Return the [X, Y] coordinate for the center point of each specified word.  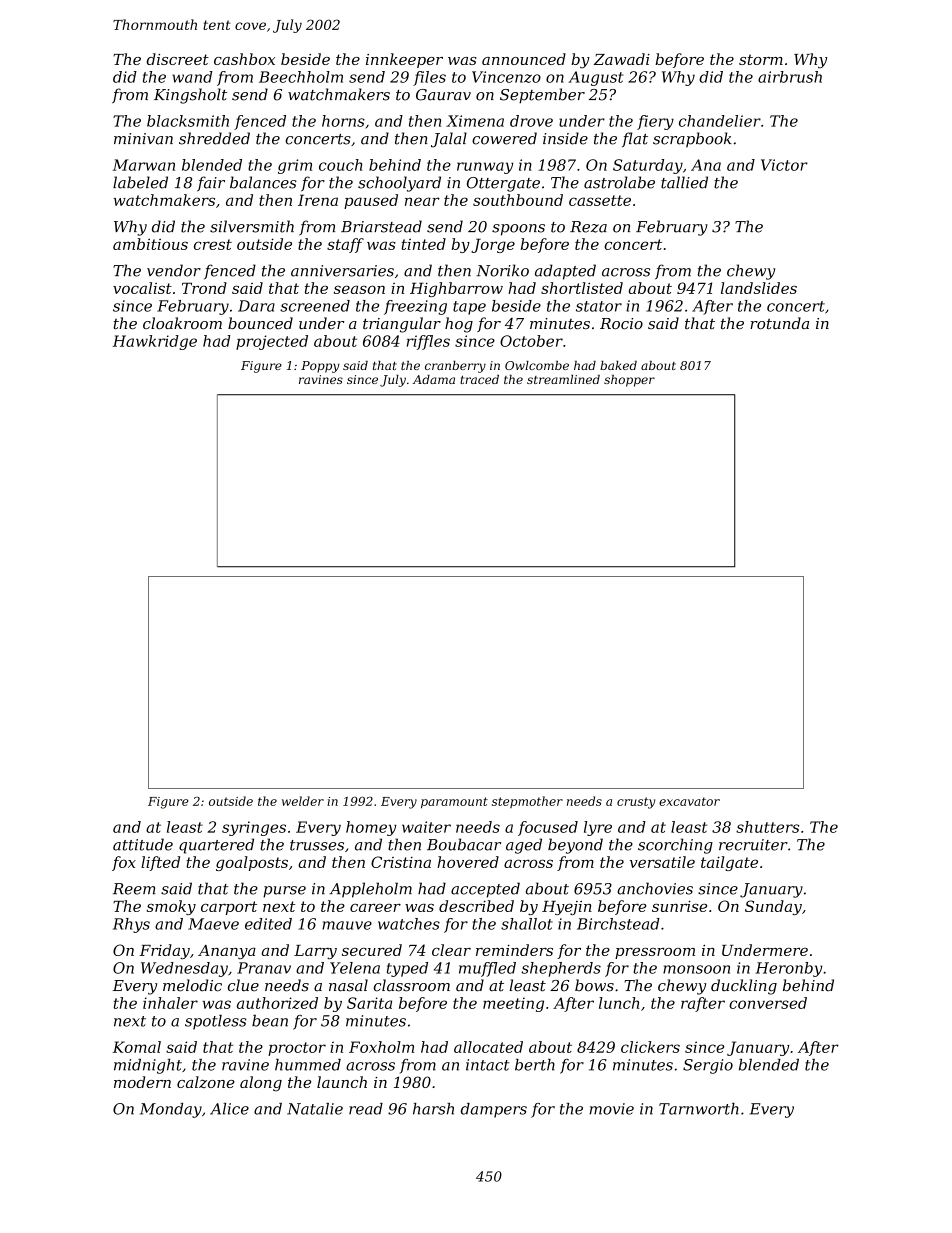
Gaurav [443, 95]
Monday [171, 1110]
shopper [629, 381]
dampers [494, 1110]
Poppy [320, 367]
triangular [402, 325]
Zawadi [622, 59]
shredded [214, 138]
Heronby [789, 969]
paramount [454, 803]
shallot [527, 924]
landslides [759, 288]
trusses [317, 845]
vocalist [142, 288]
